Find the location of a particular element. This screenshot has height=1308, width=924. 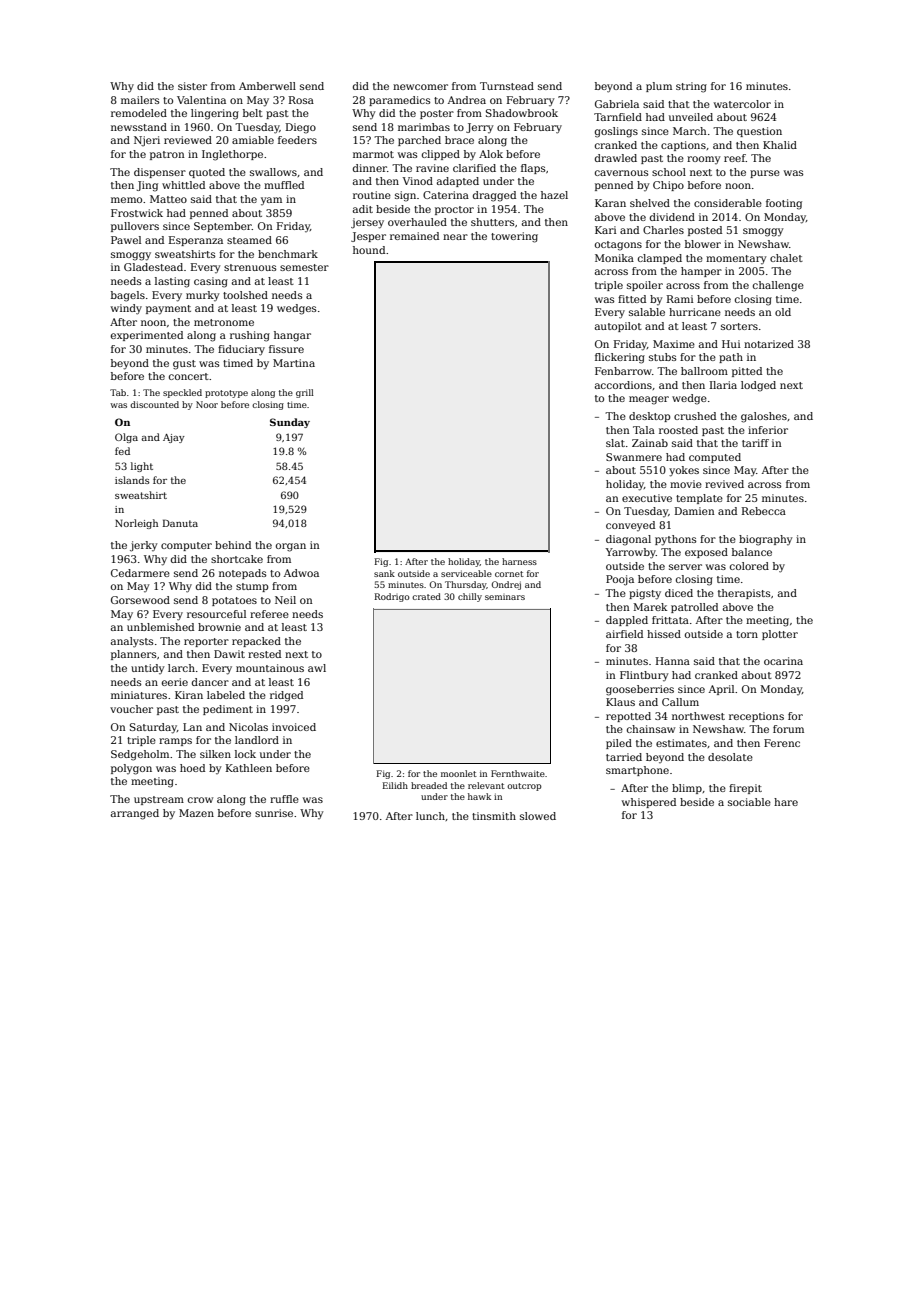

moonlet is located at coordinates (459, 773).
